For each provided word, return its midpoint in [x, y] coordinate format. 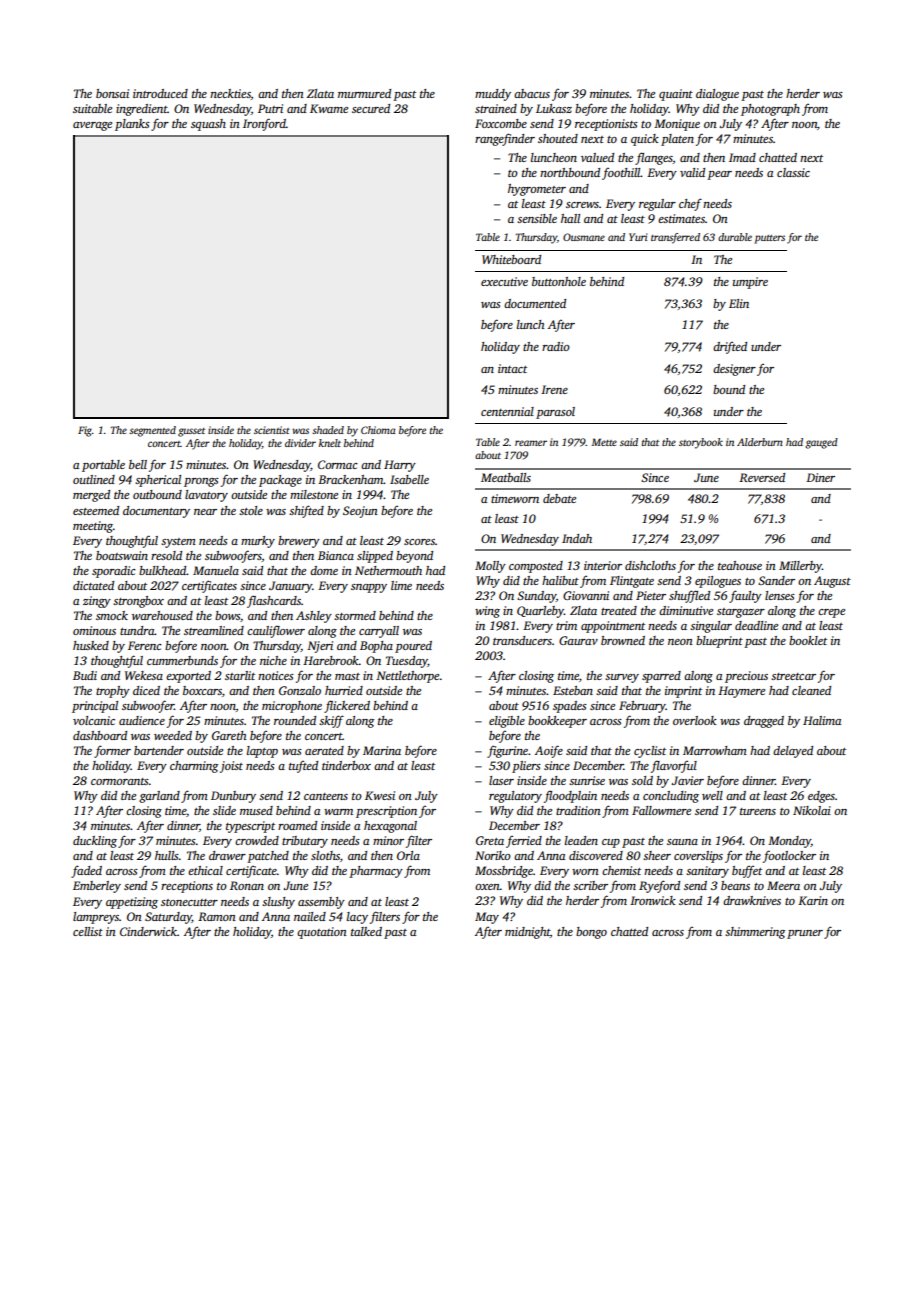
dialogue [717, 95]
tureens [758, 811]
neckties [230, 93]
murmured [364, 93]
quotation [322, 933]
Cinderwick [148, 931]
